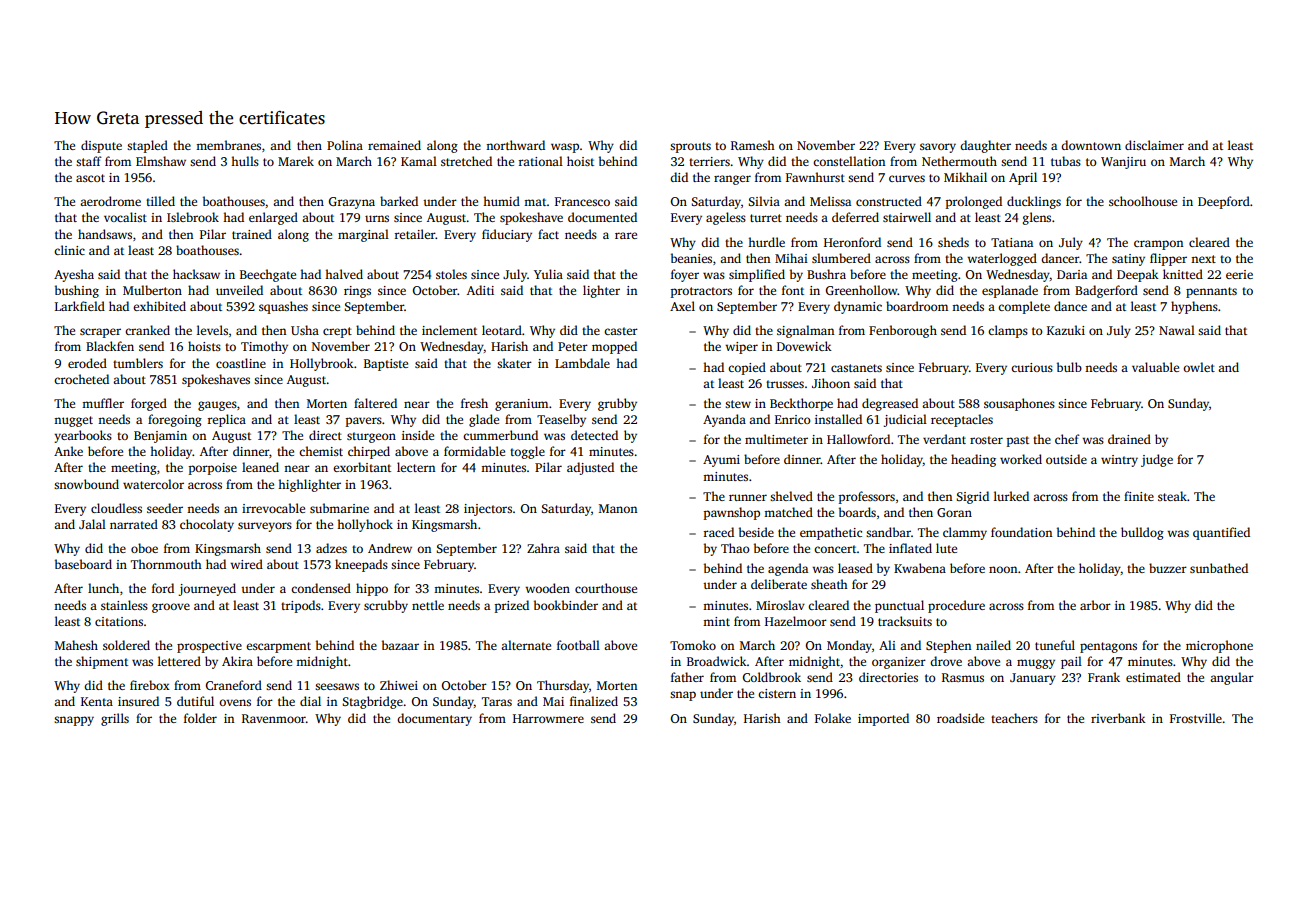  What do you see at coordinates (399, 685) in the screenshot?
I see `Zhiwei` at bounding box center [399, 685].
